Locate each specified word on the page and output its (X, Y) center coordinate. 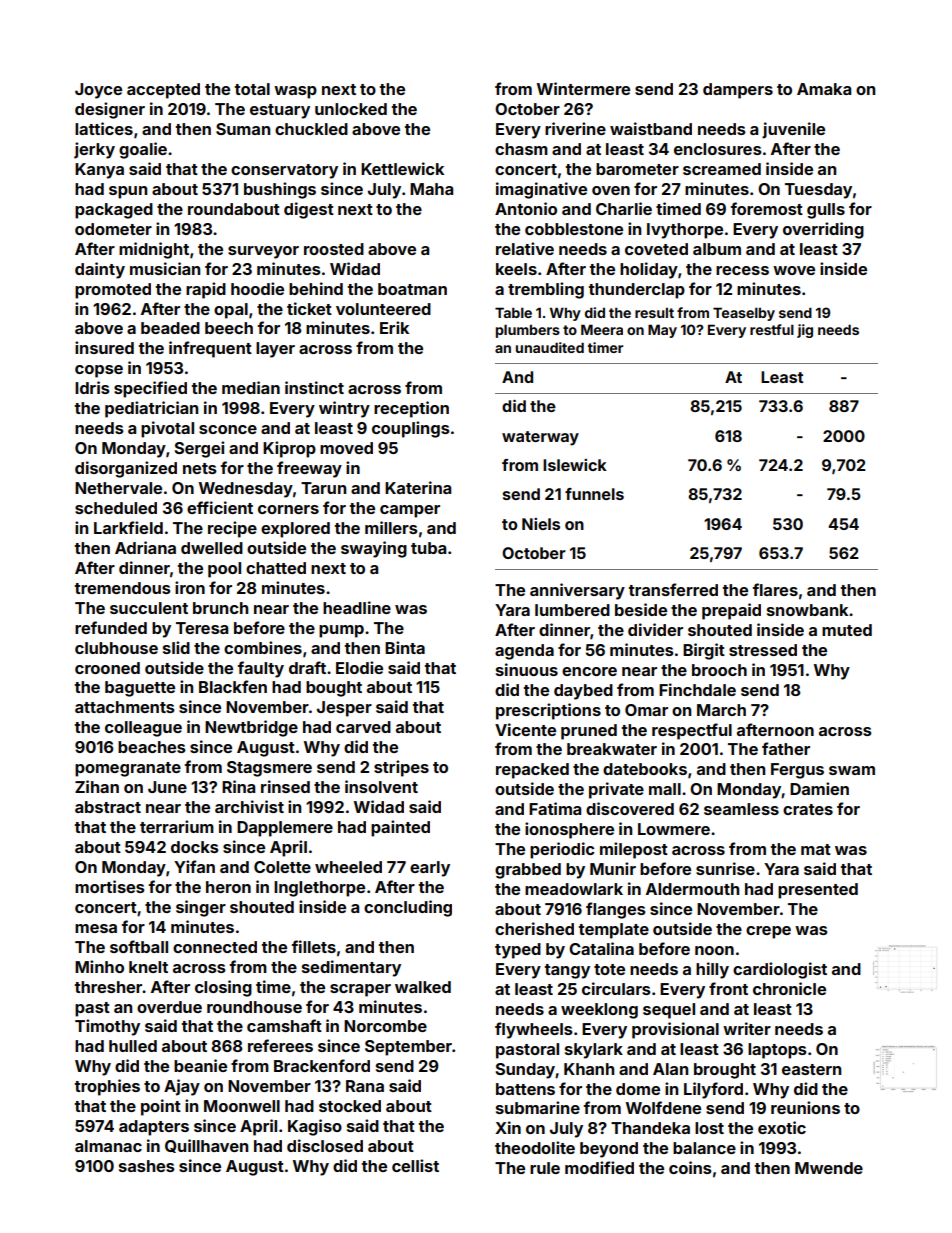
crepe (768, 932)
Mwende (829, 1168)
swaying (374, 549)
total (252, 89)
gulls (826, 211)
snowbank (807, 610)
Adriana (145, 547)
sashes (147, 1166)
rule (545, 1168)
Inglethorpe (319, 889)
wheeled (348, 867)
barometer (637, 169)
